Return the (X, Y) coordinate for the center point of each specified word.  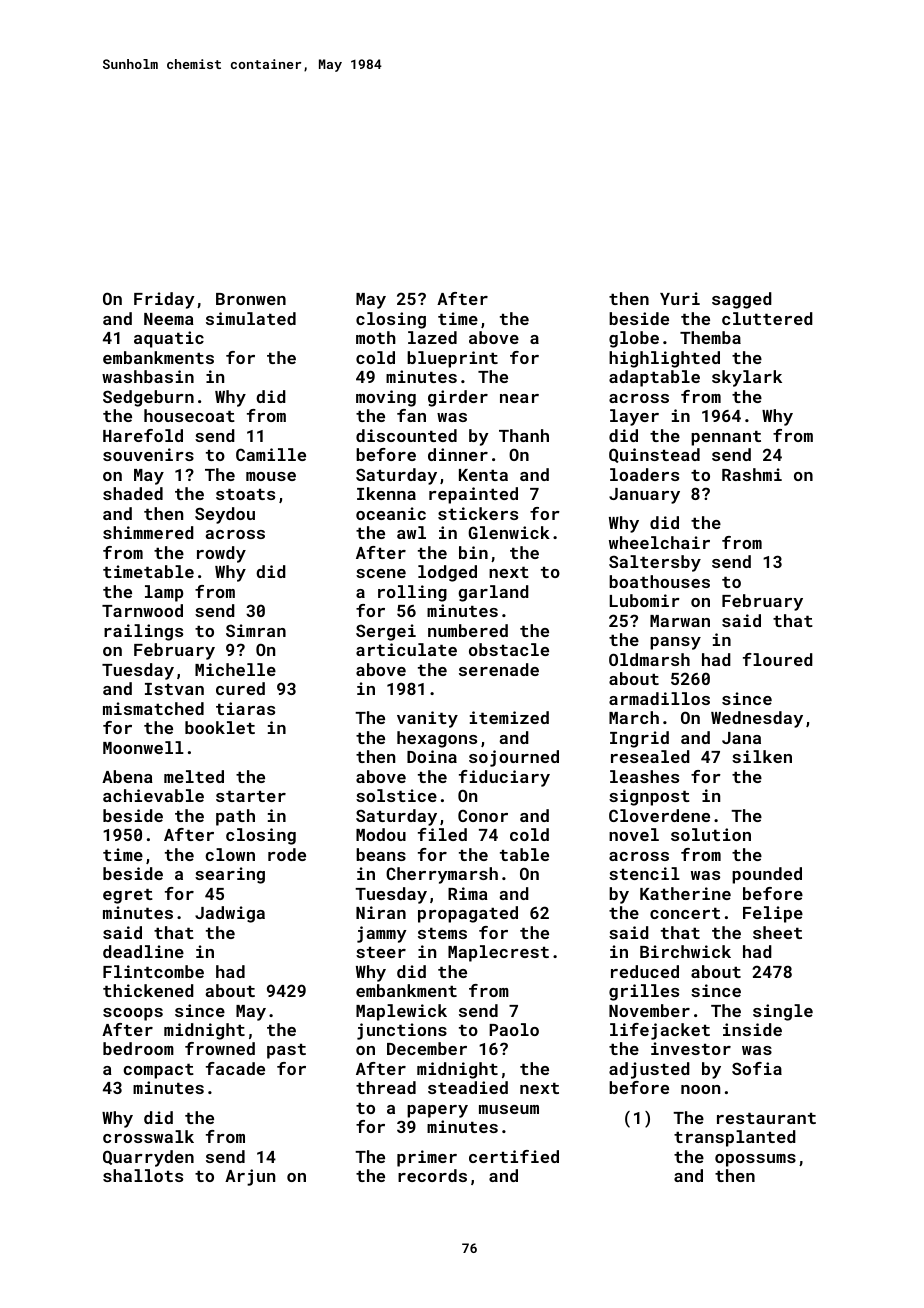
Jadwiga (230, 914)
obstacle (509, 649)
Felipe (773, 914)
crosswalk (148, 1136)
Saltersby (655, 563)
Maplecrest (498, 953)
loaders (644, 474)
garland (493, 593)
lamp (164, 593)
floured (778, 659)
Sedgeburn (148, 398)
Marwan (680, 621)
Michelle (235, 669)
